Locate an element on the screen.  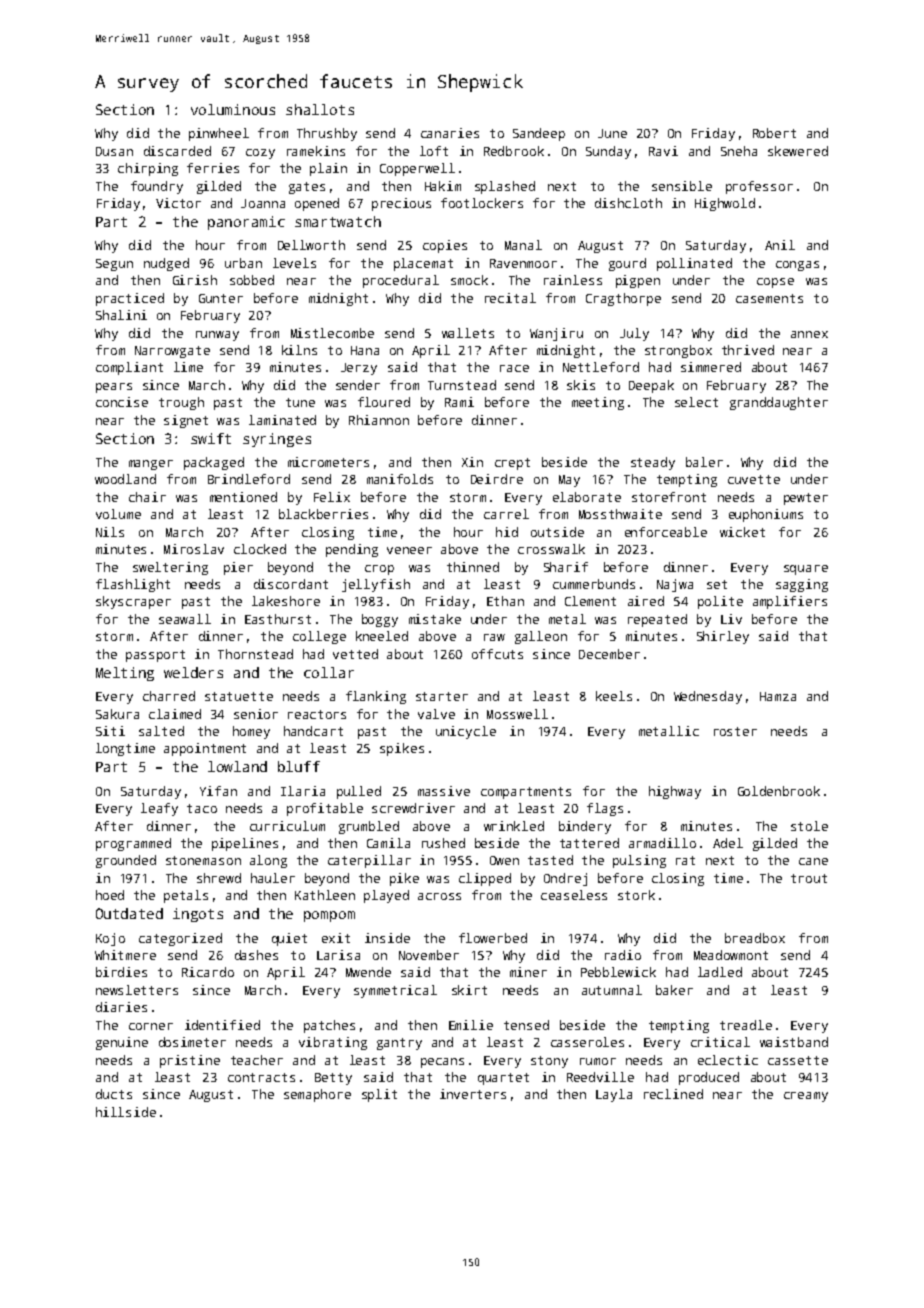
inverters is located at coordinates (473, 1094).
